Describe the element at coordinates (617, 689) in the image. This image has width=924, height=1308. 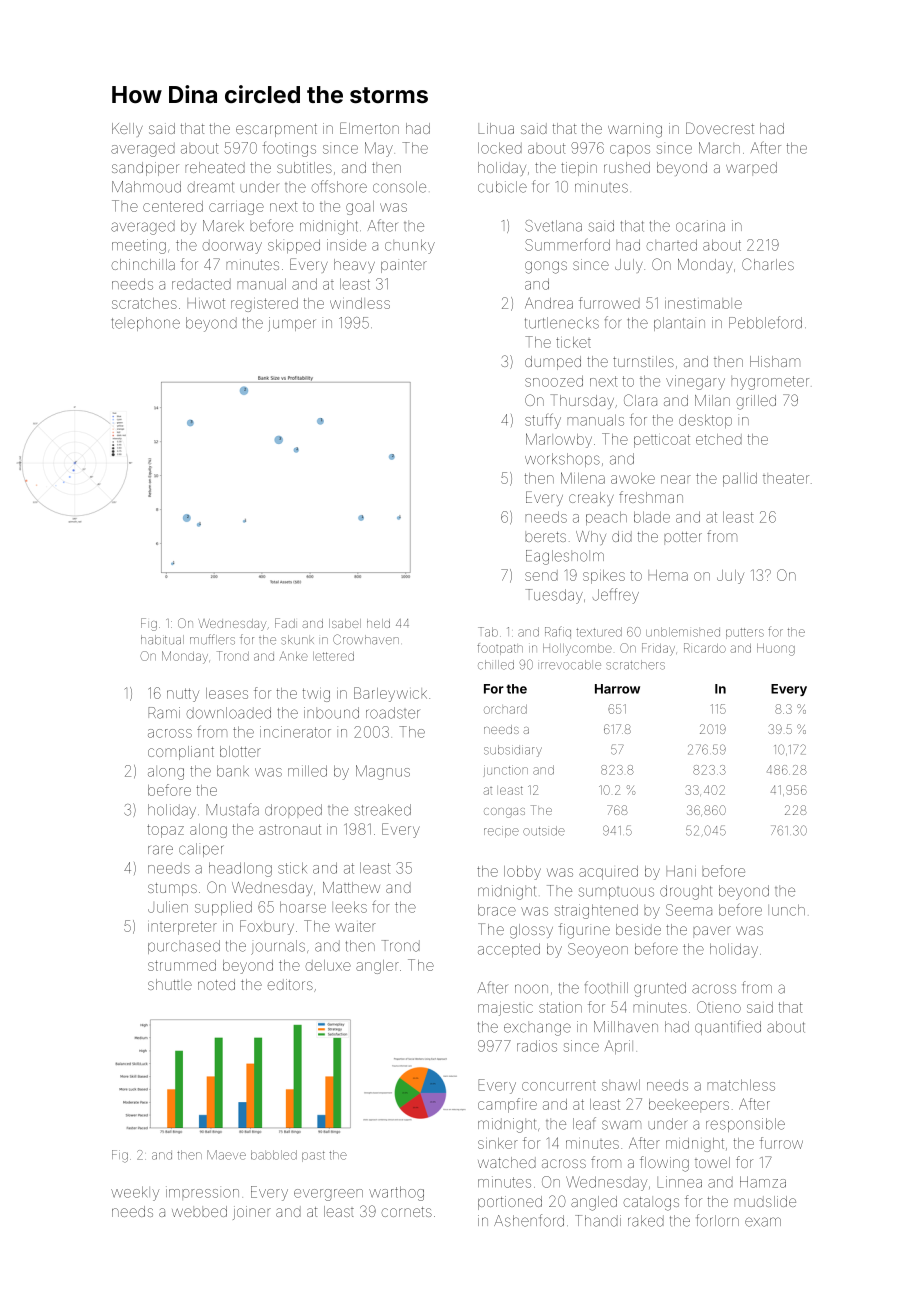
I see `Harrow` at that location.
